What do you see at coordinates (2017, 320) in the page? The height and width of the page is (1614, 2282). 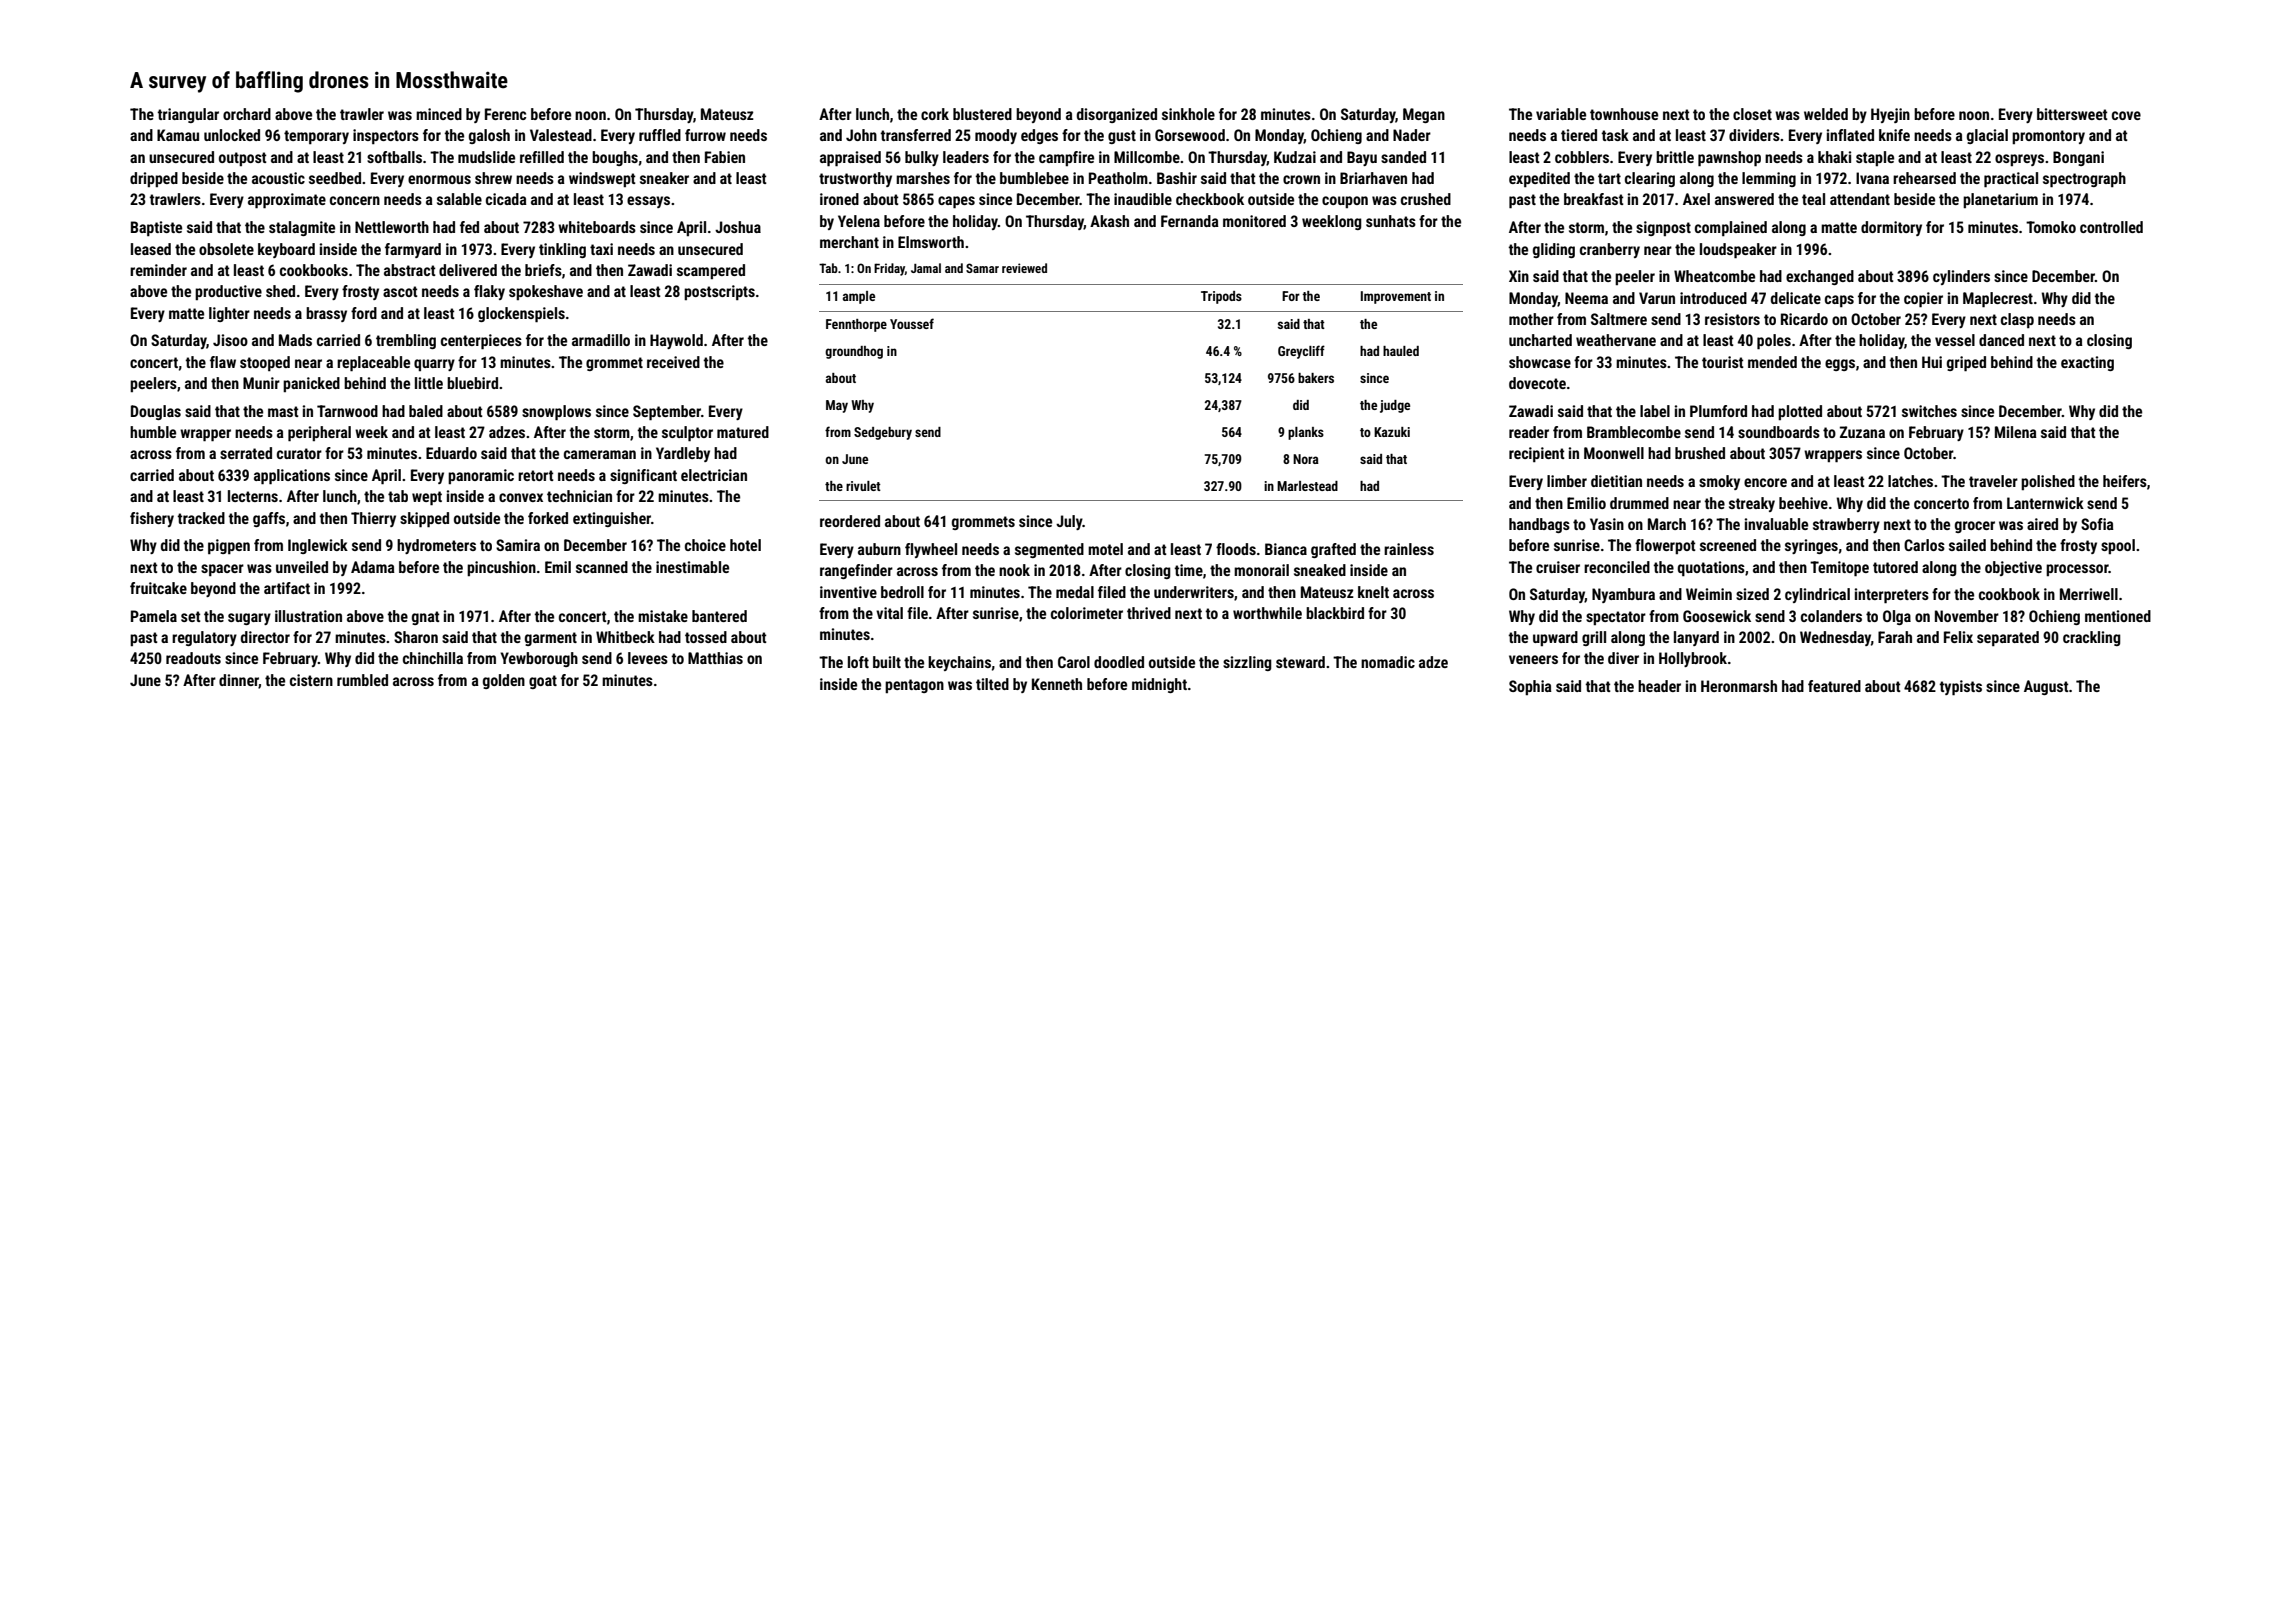 I see `clasp` at bounding box center [2017, 320].
